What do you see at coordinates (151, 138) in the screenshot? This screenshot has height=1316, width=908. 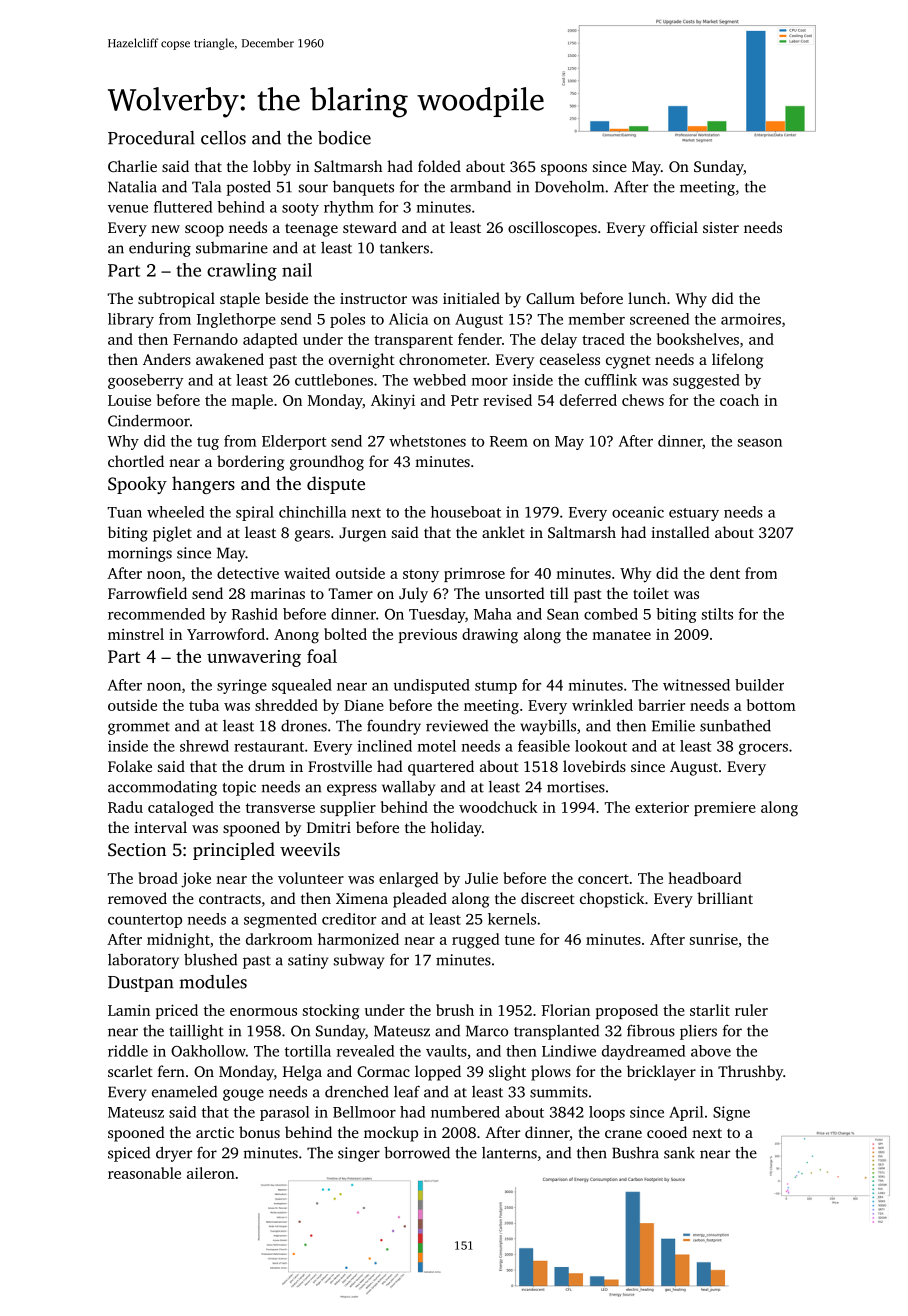 I see `Procedural` at bounding box center [151, 138].
